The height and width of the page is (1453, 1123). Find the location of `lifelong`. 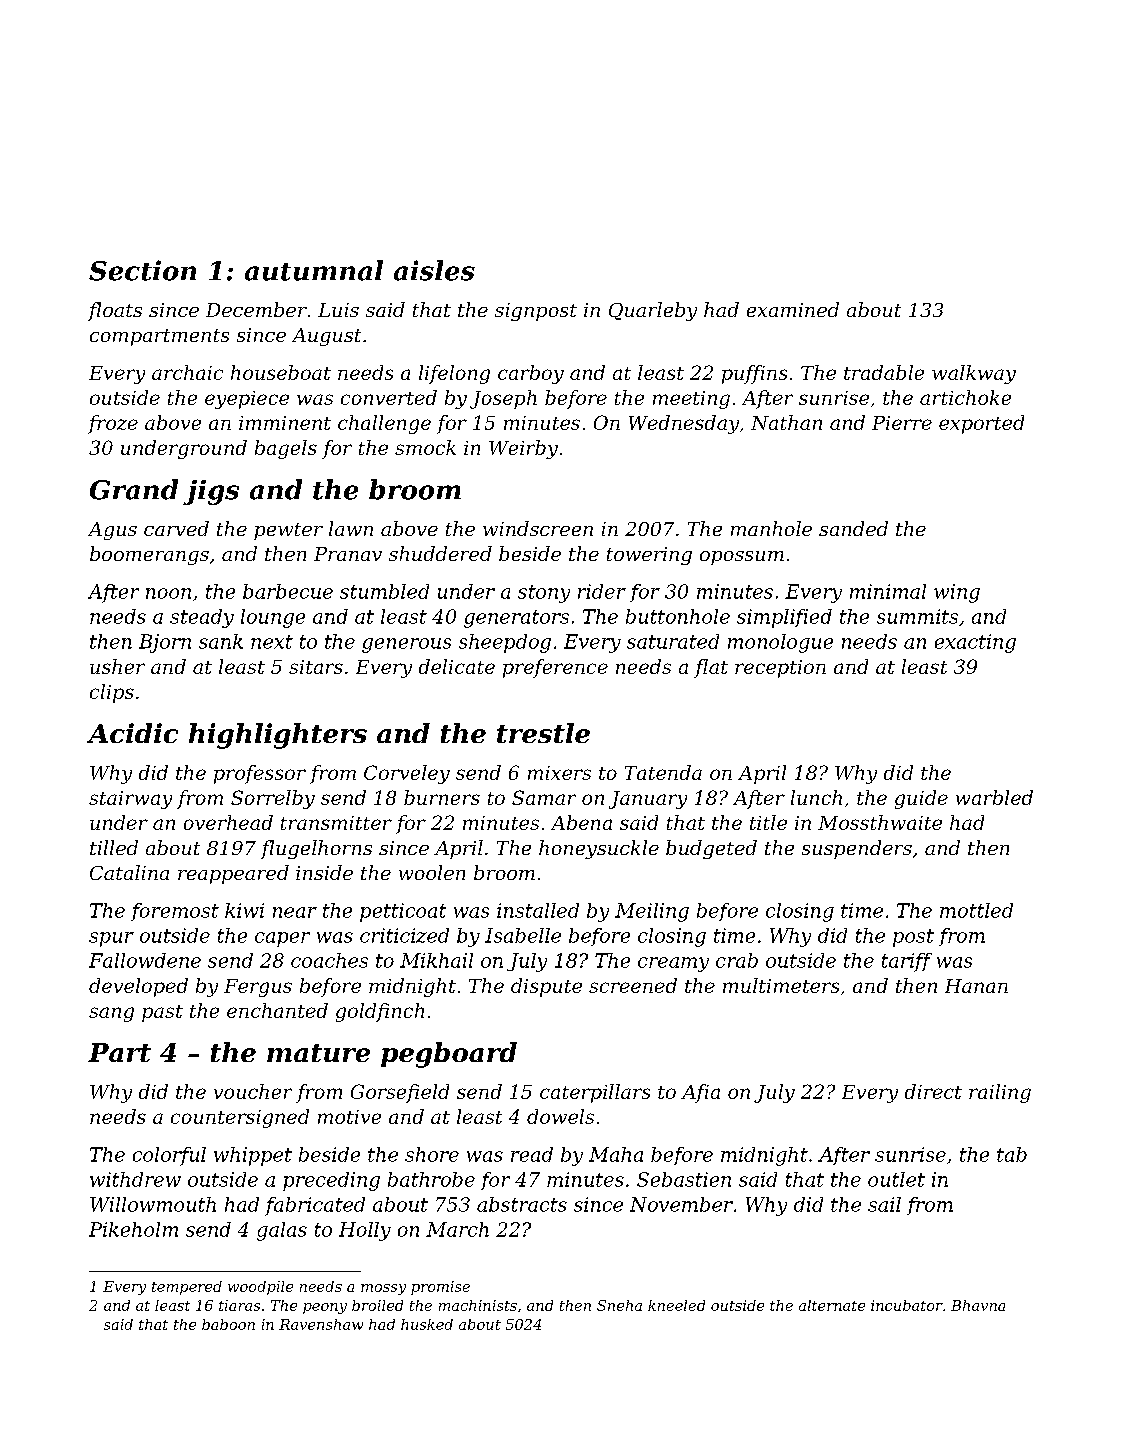

lifelong is located at coordinates (454, 374).
